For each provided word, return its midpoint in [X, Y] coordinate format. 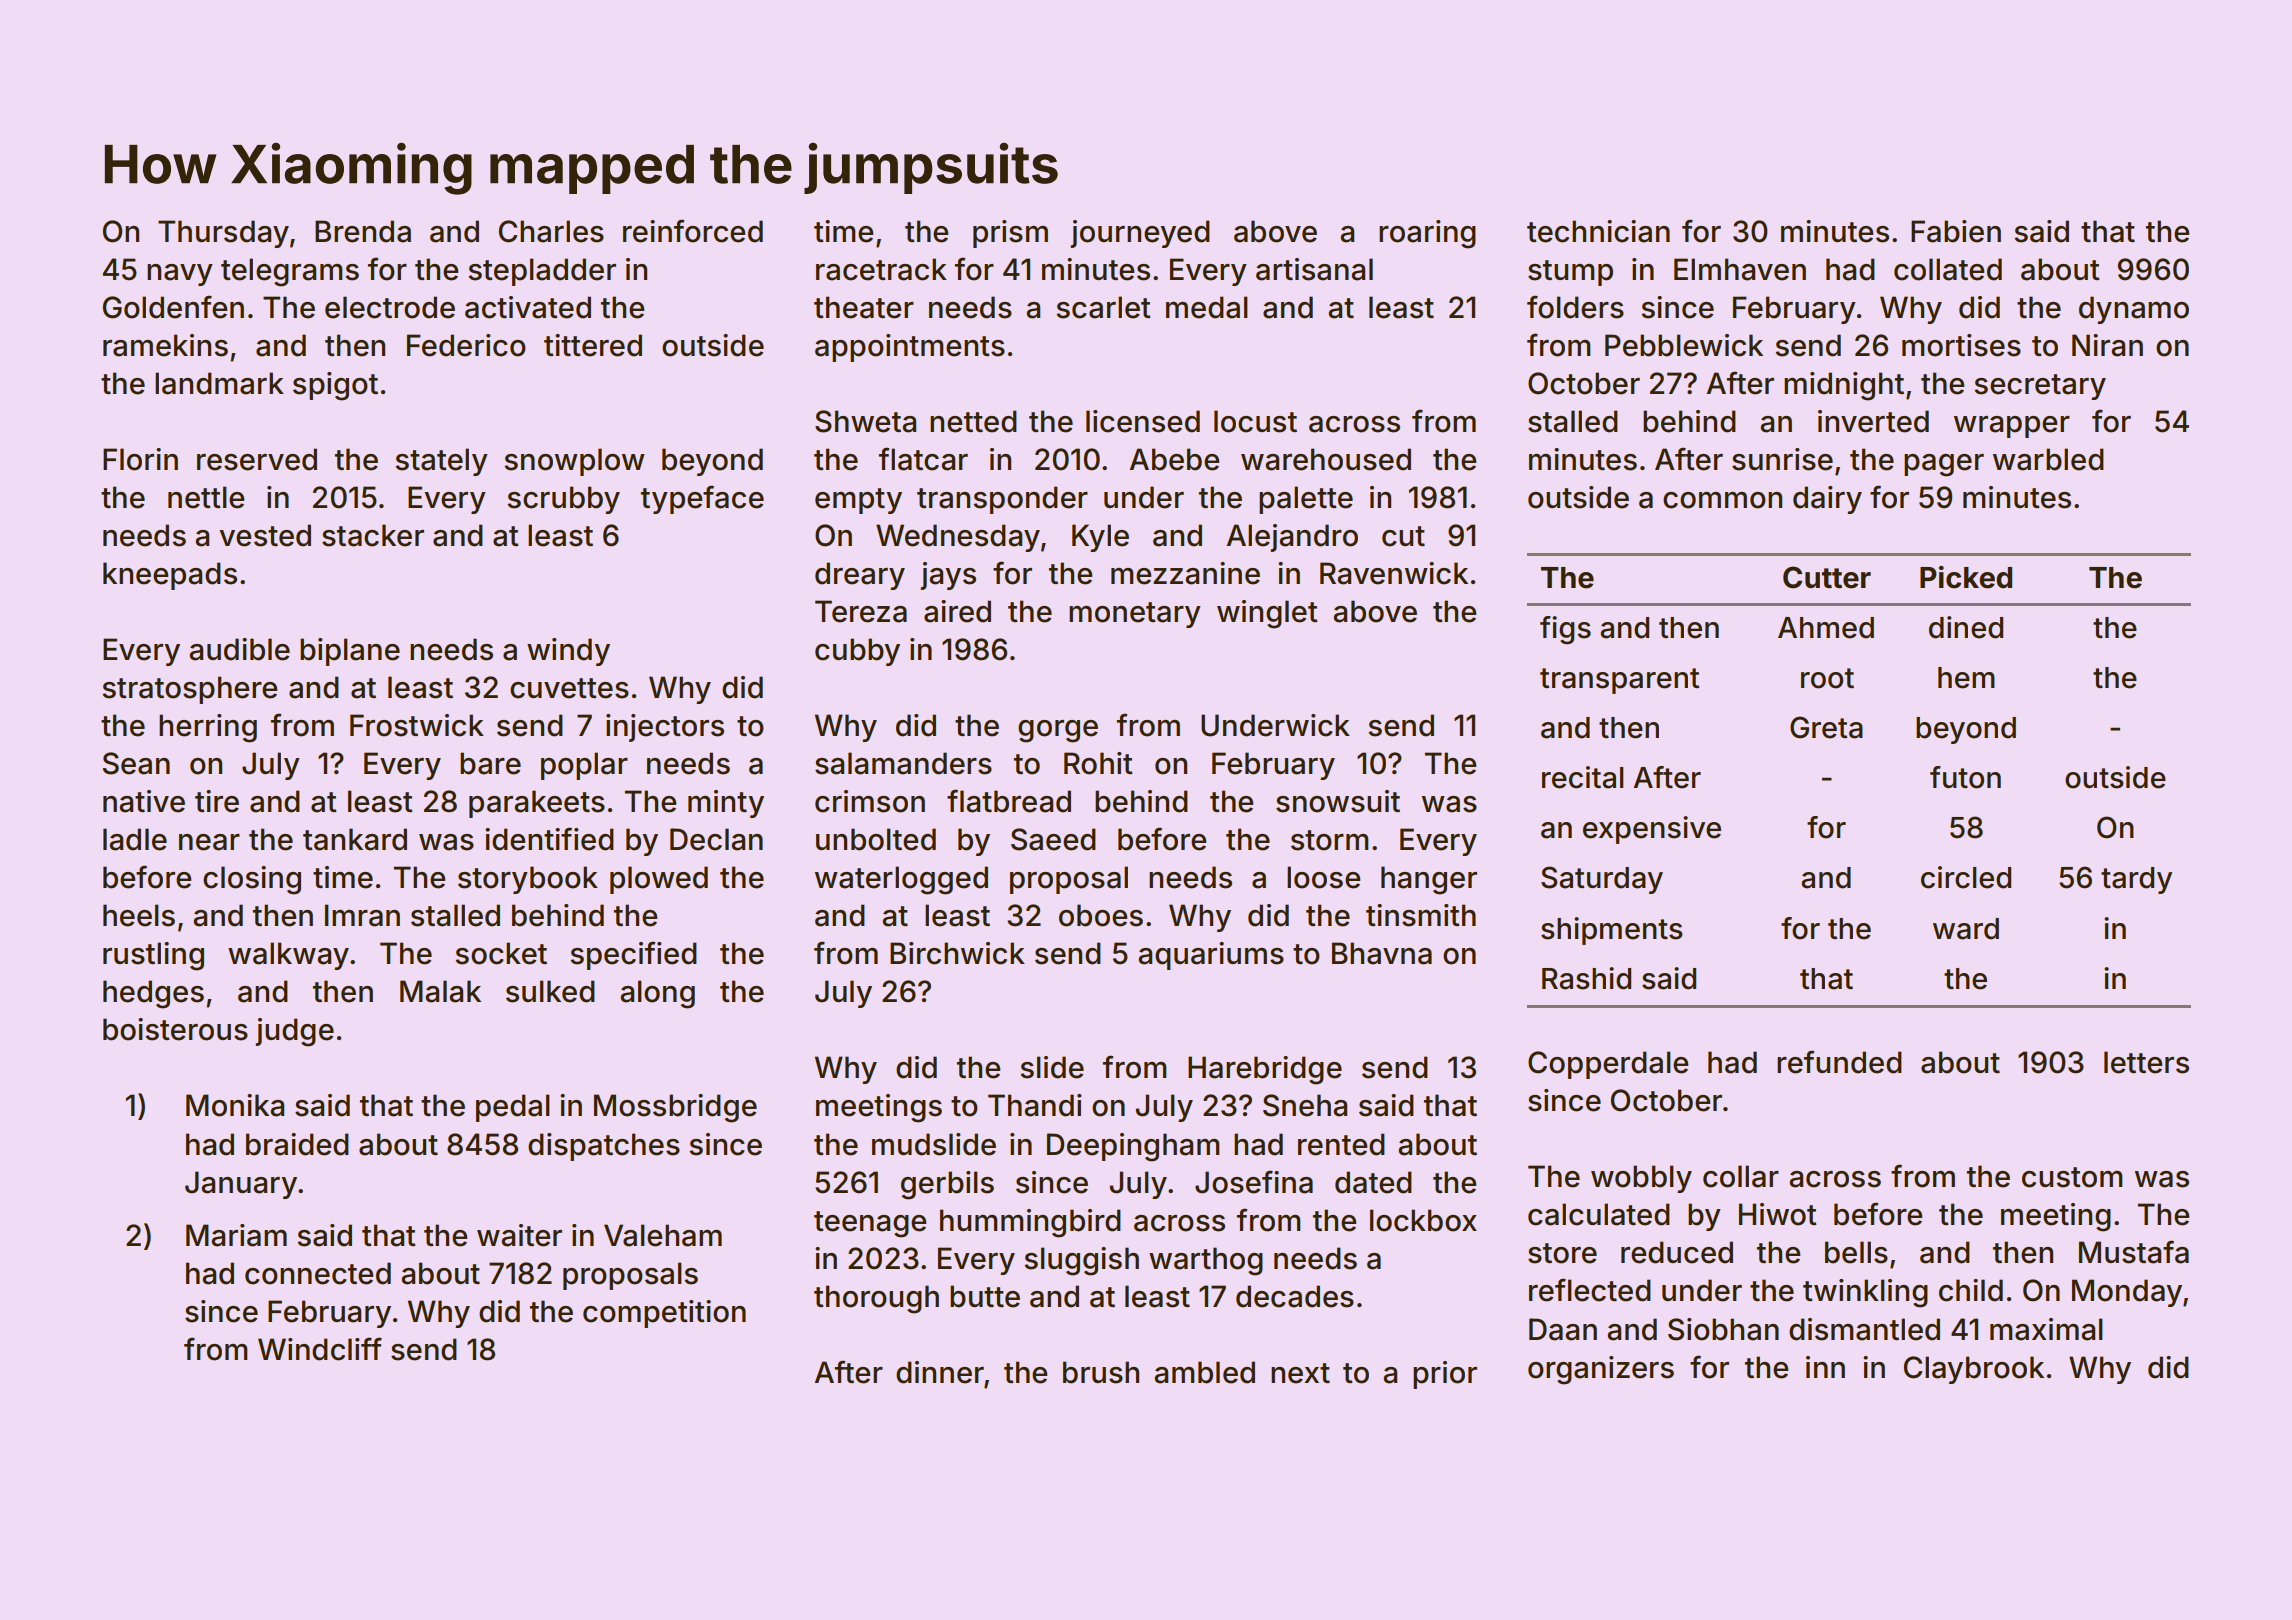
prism [1010, 234]
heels [139, 915]
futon [1965, 777]
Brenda [363, 231]
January [241, 1185]
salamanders [903, 763]
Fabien [1956, 231]
